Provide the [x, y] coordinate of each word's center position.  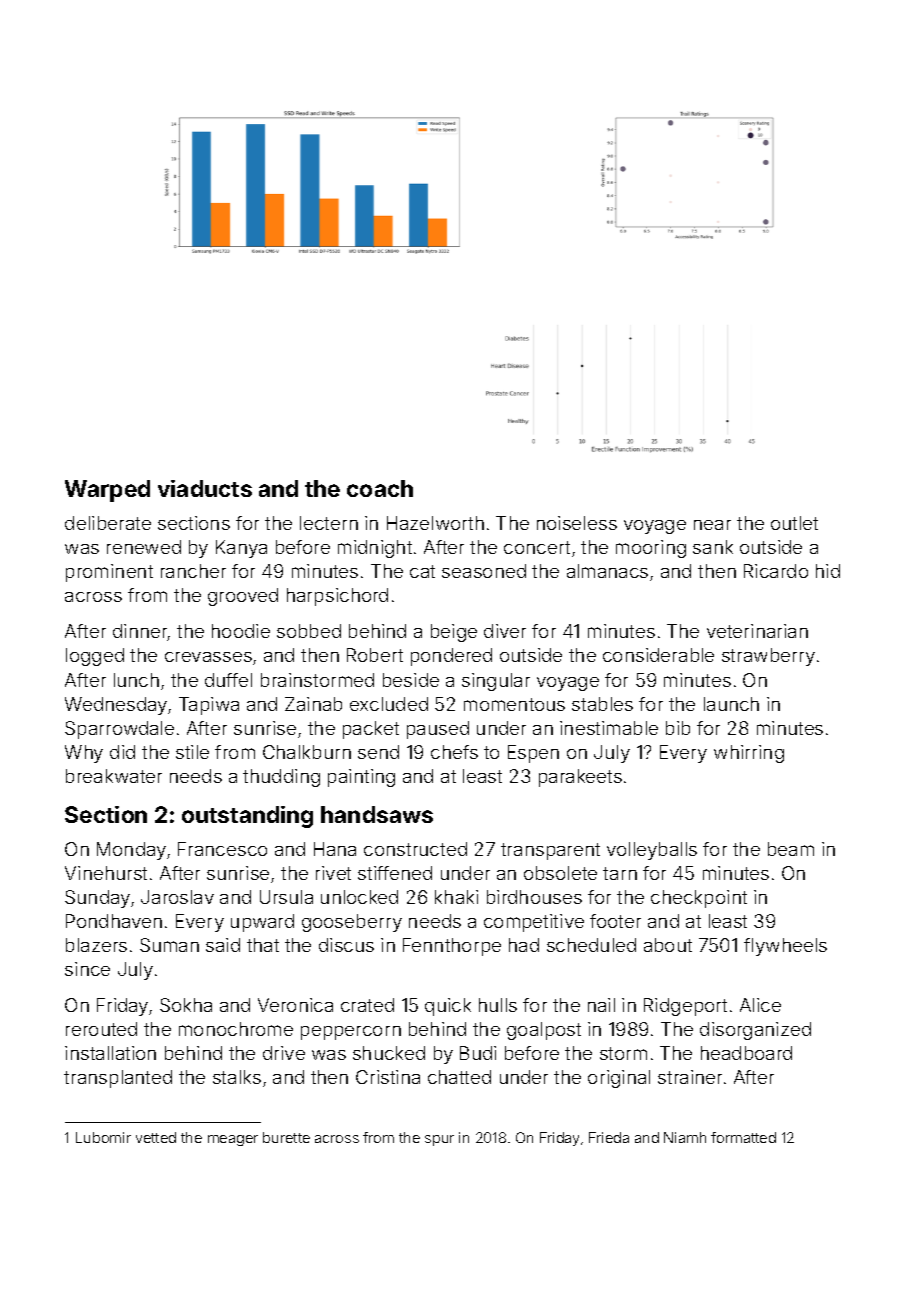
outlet [794, 523]
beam [791, 849]
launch [731, 704]
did [122, 752]
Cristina [388, 1077]
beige [454, 633]
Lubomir [103, 1137]
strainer [690, 1077]
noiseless [577, 523]
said [223, 945]
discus [346, 945]
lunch [136, 680]
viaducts [205, 488]
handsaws [377, 814]
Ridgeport [685, 1007]
